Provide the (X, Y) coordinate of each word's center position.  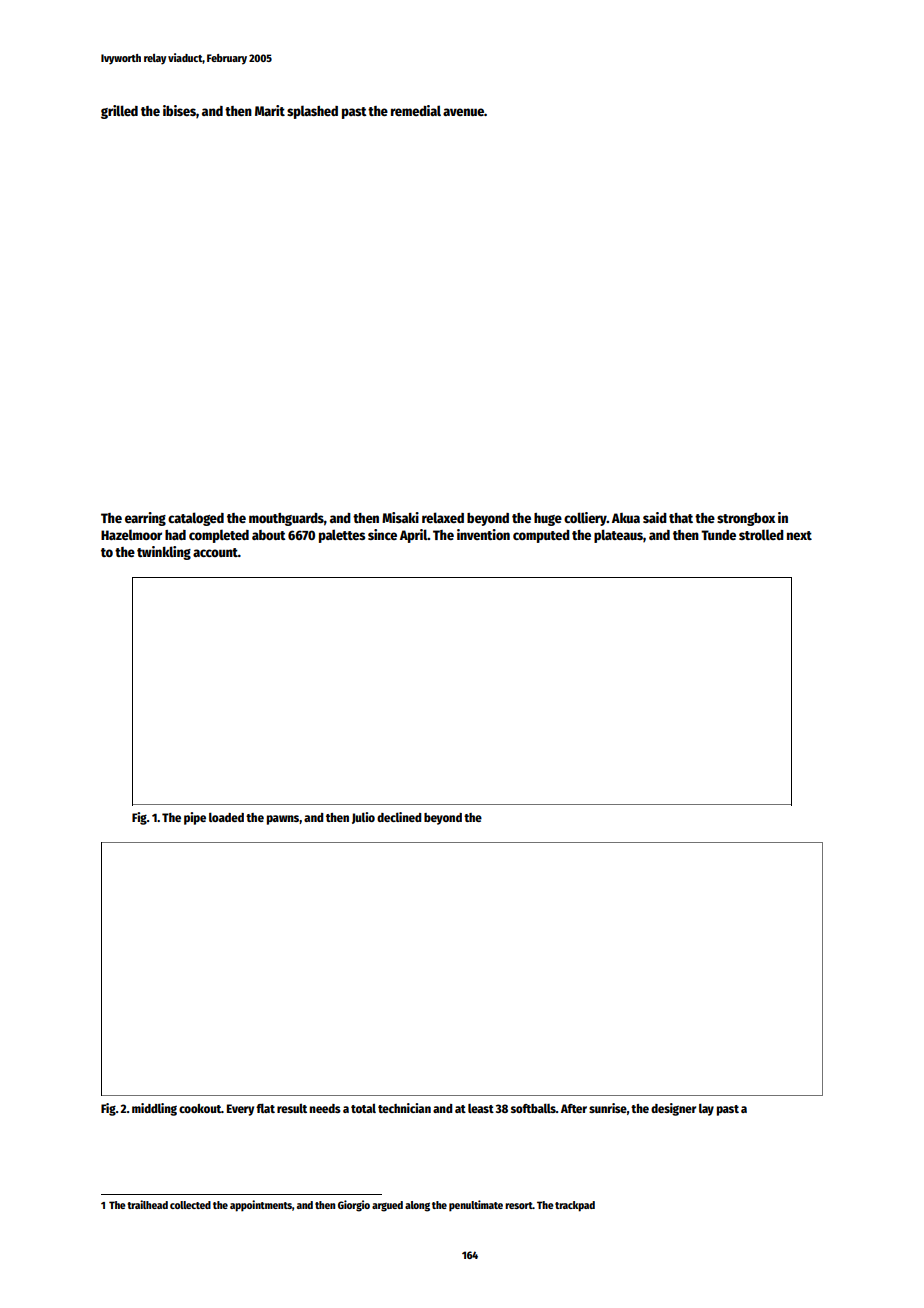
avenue (463, 112)
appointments (261, 1206)
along (417, 1206)
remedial (416, 110)
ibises (179, 110)
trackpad (575, 1206)
